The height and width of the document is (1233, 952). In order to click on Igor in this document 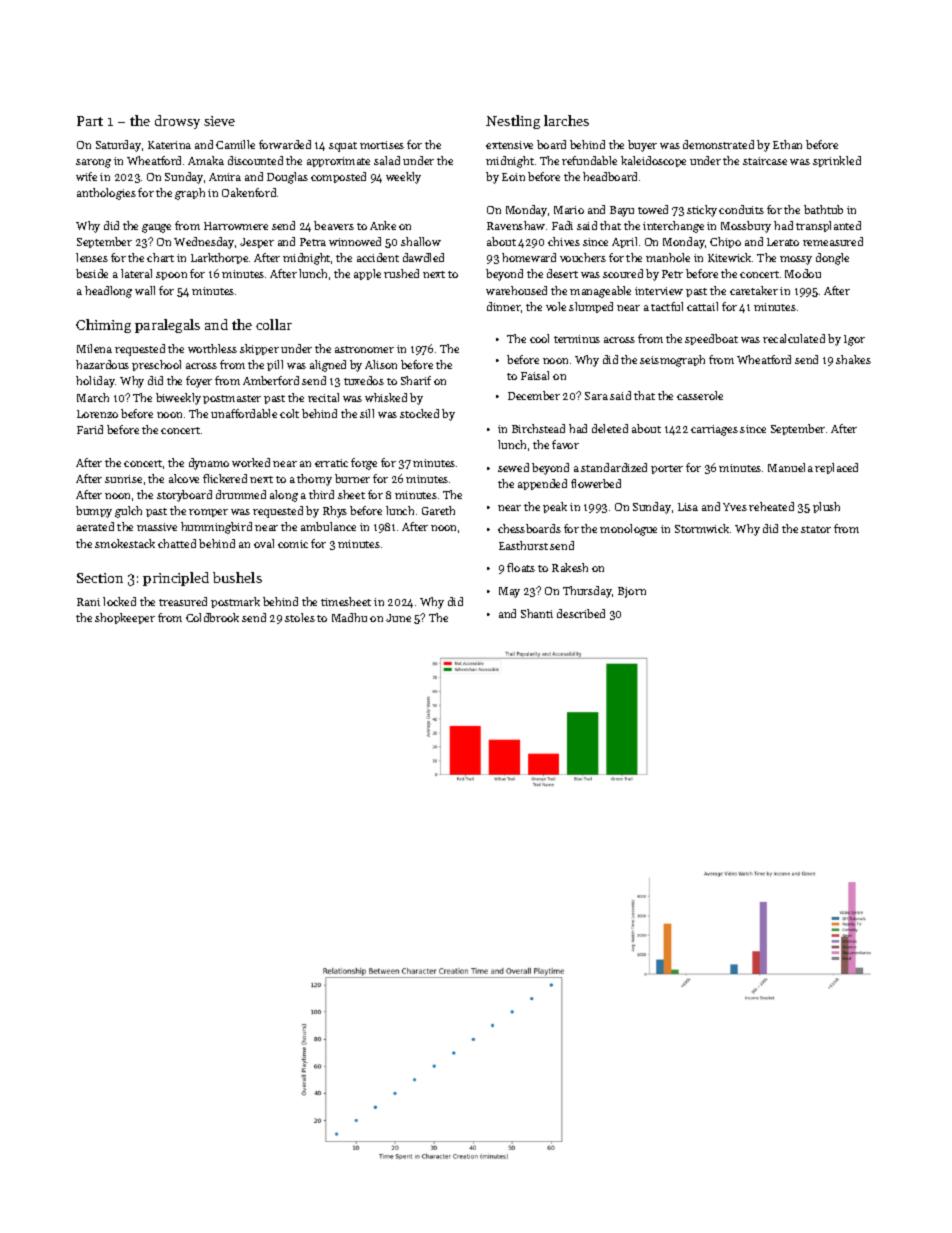, I will do `click(854, 340)`.
